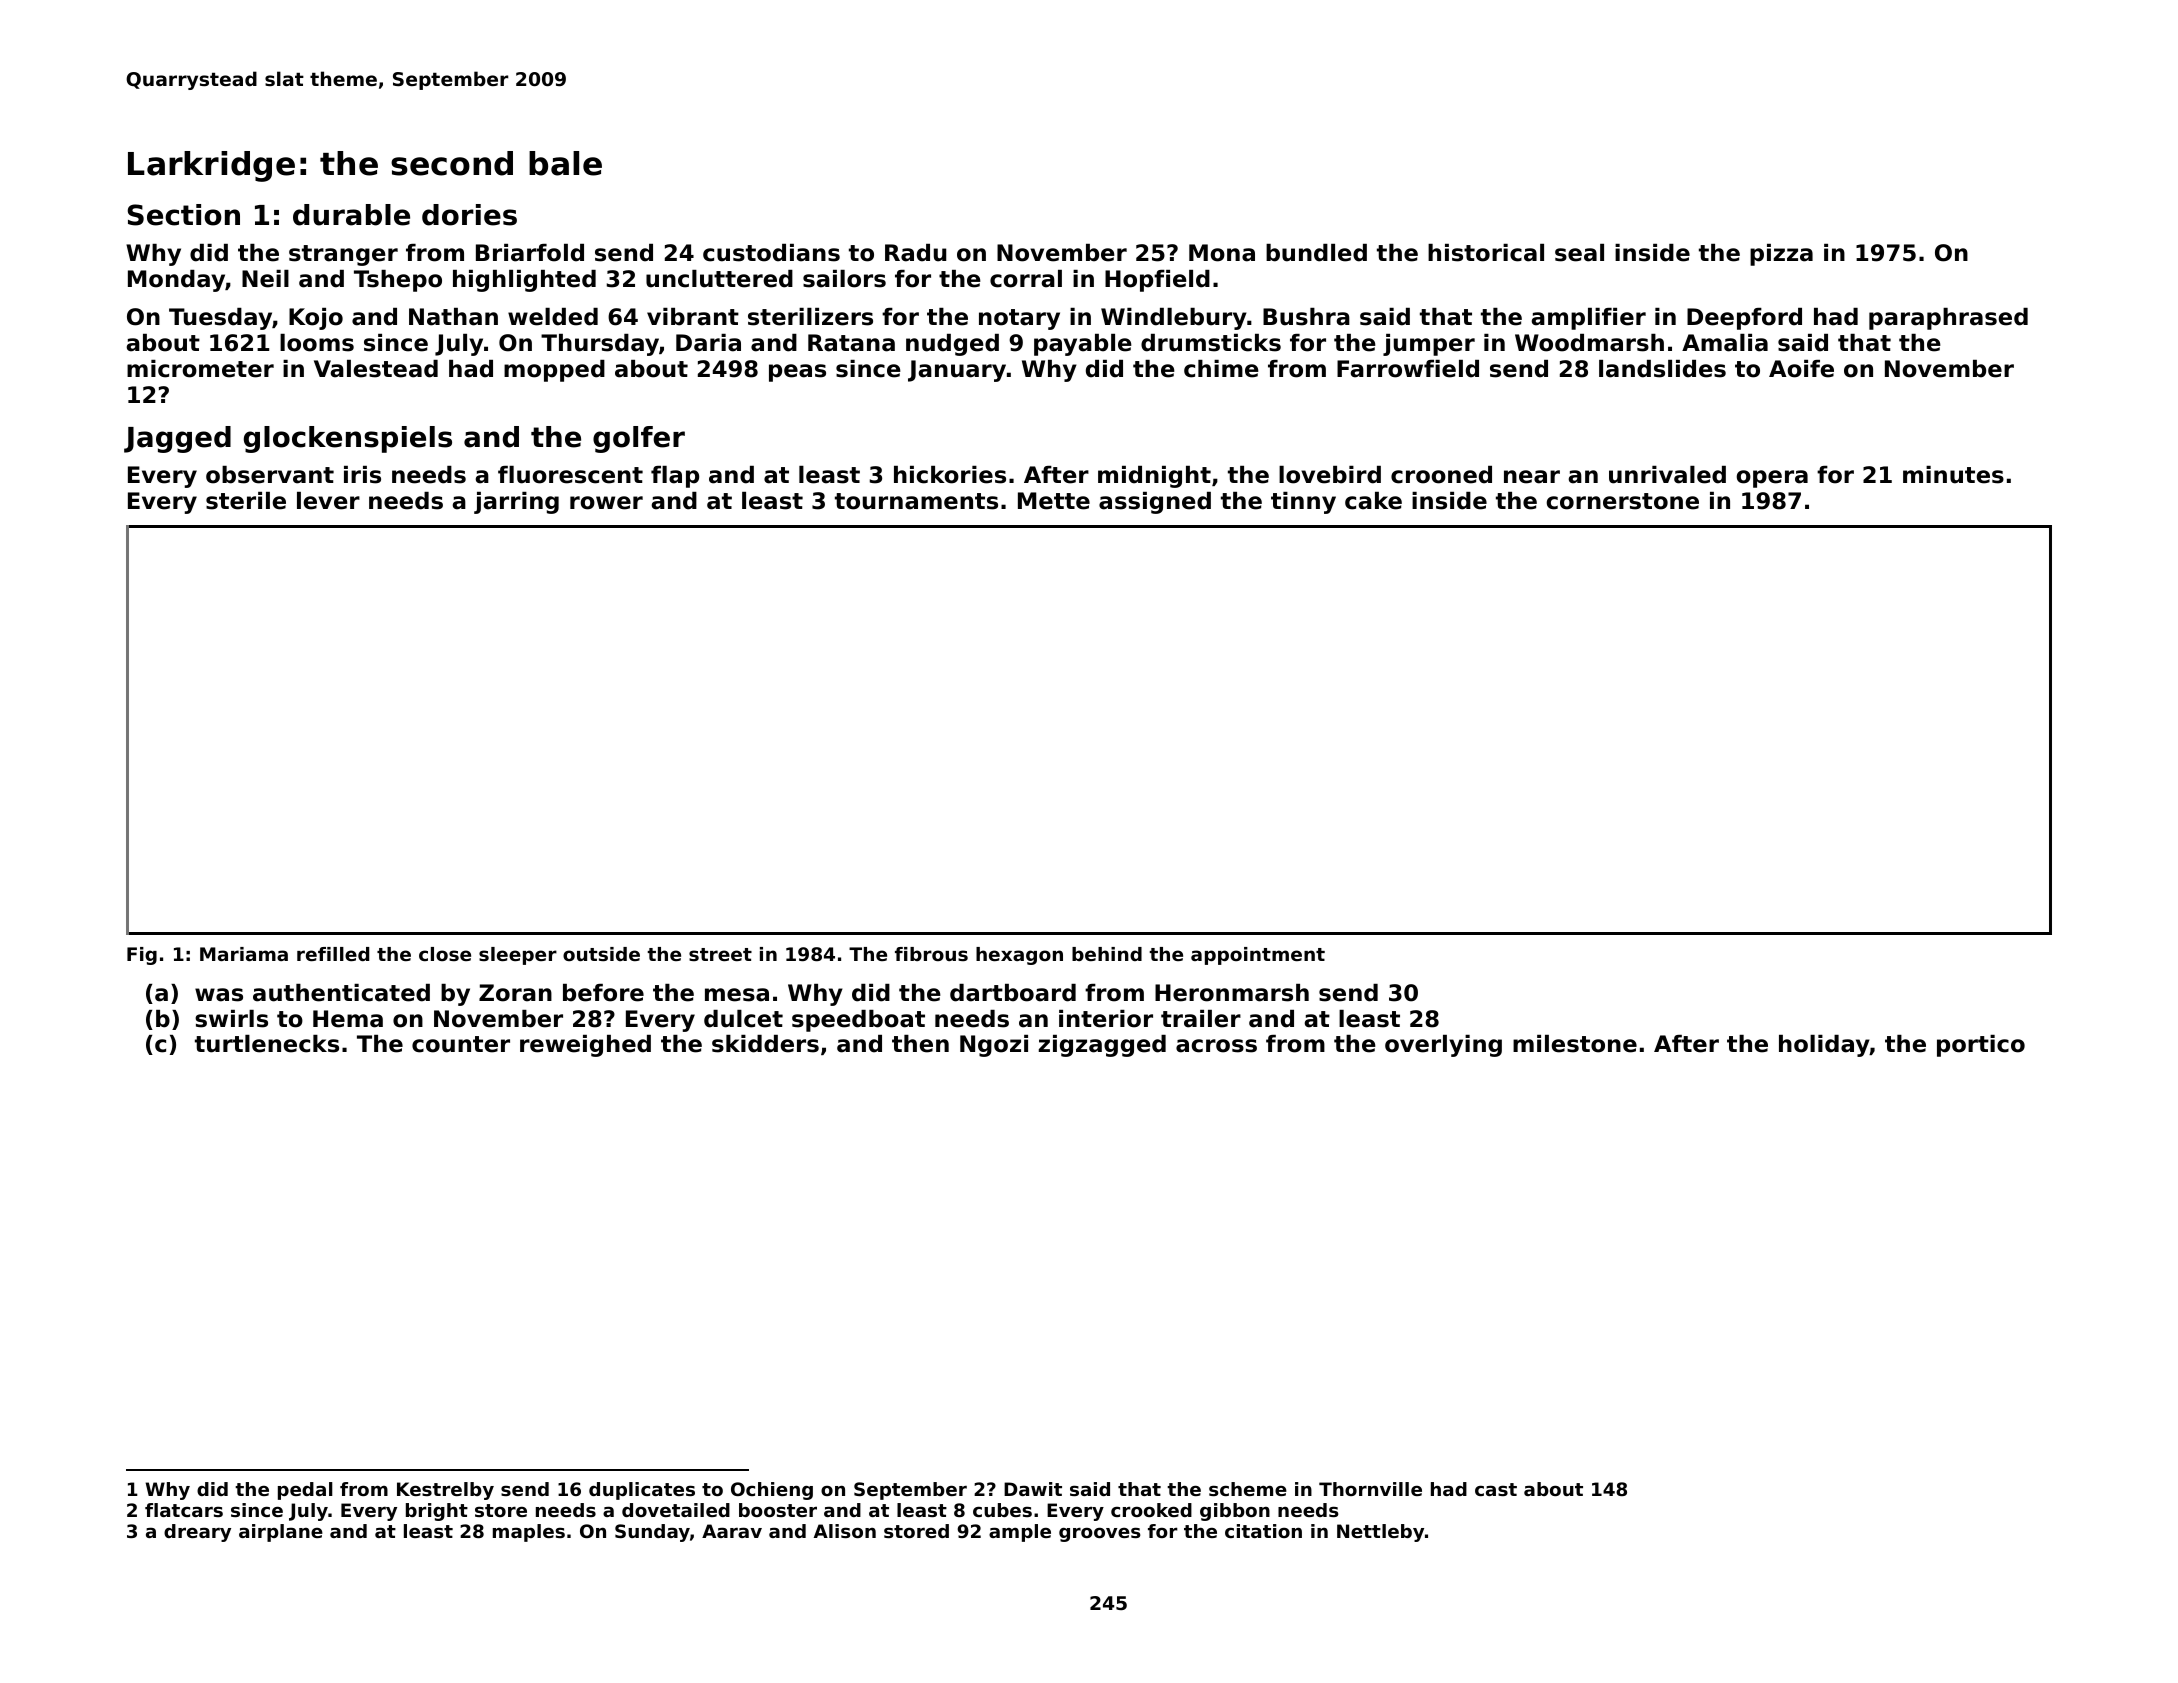  What do you see at coordinates (772, 1491) in the screenshot?
I see `Ochieng` at bounding box center [772, 1491].
